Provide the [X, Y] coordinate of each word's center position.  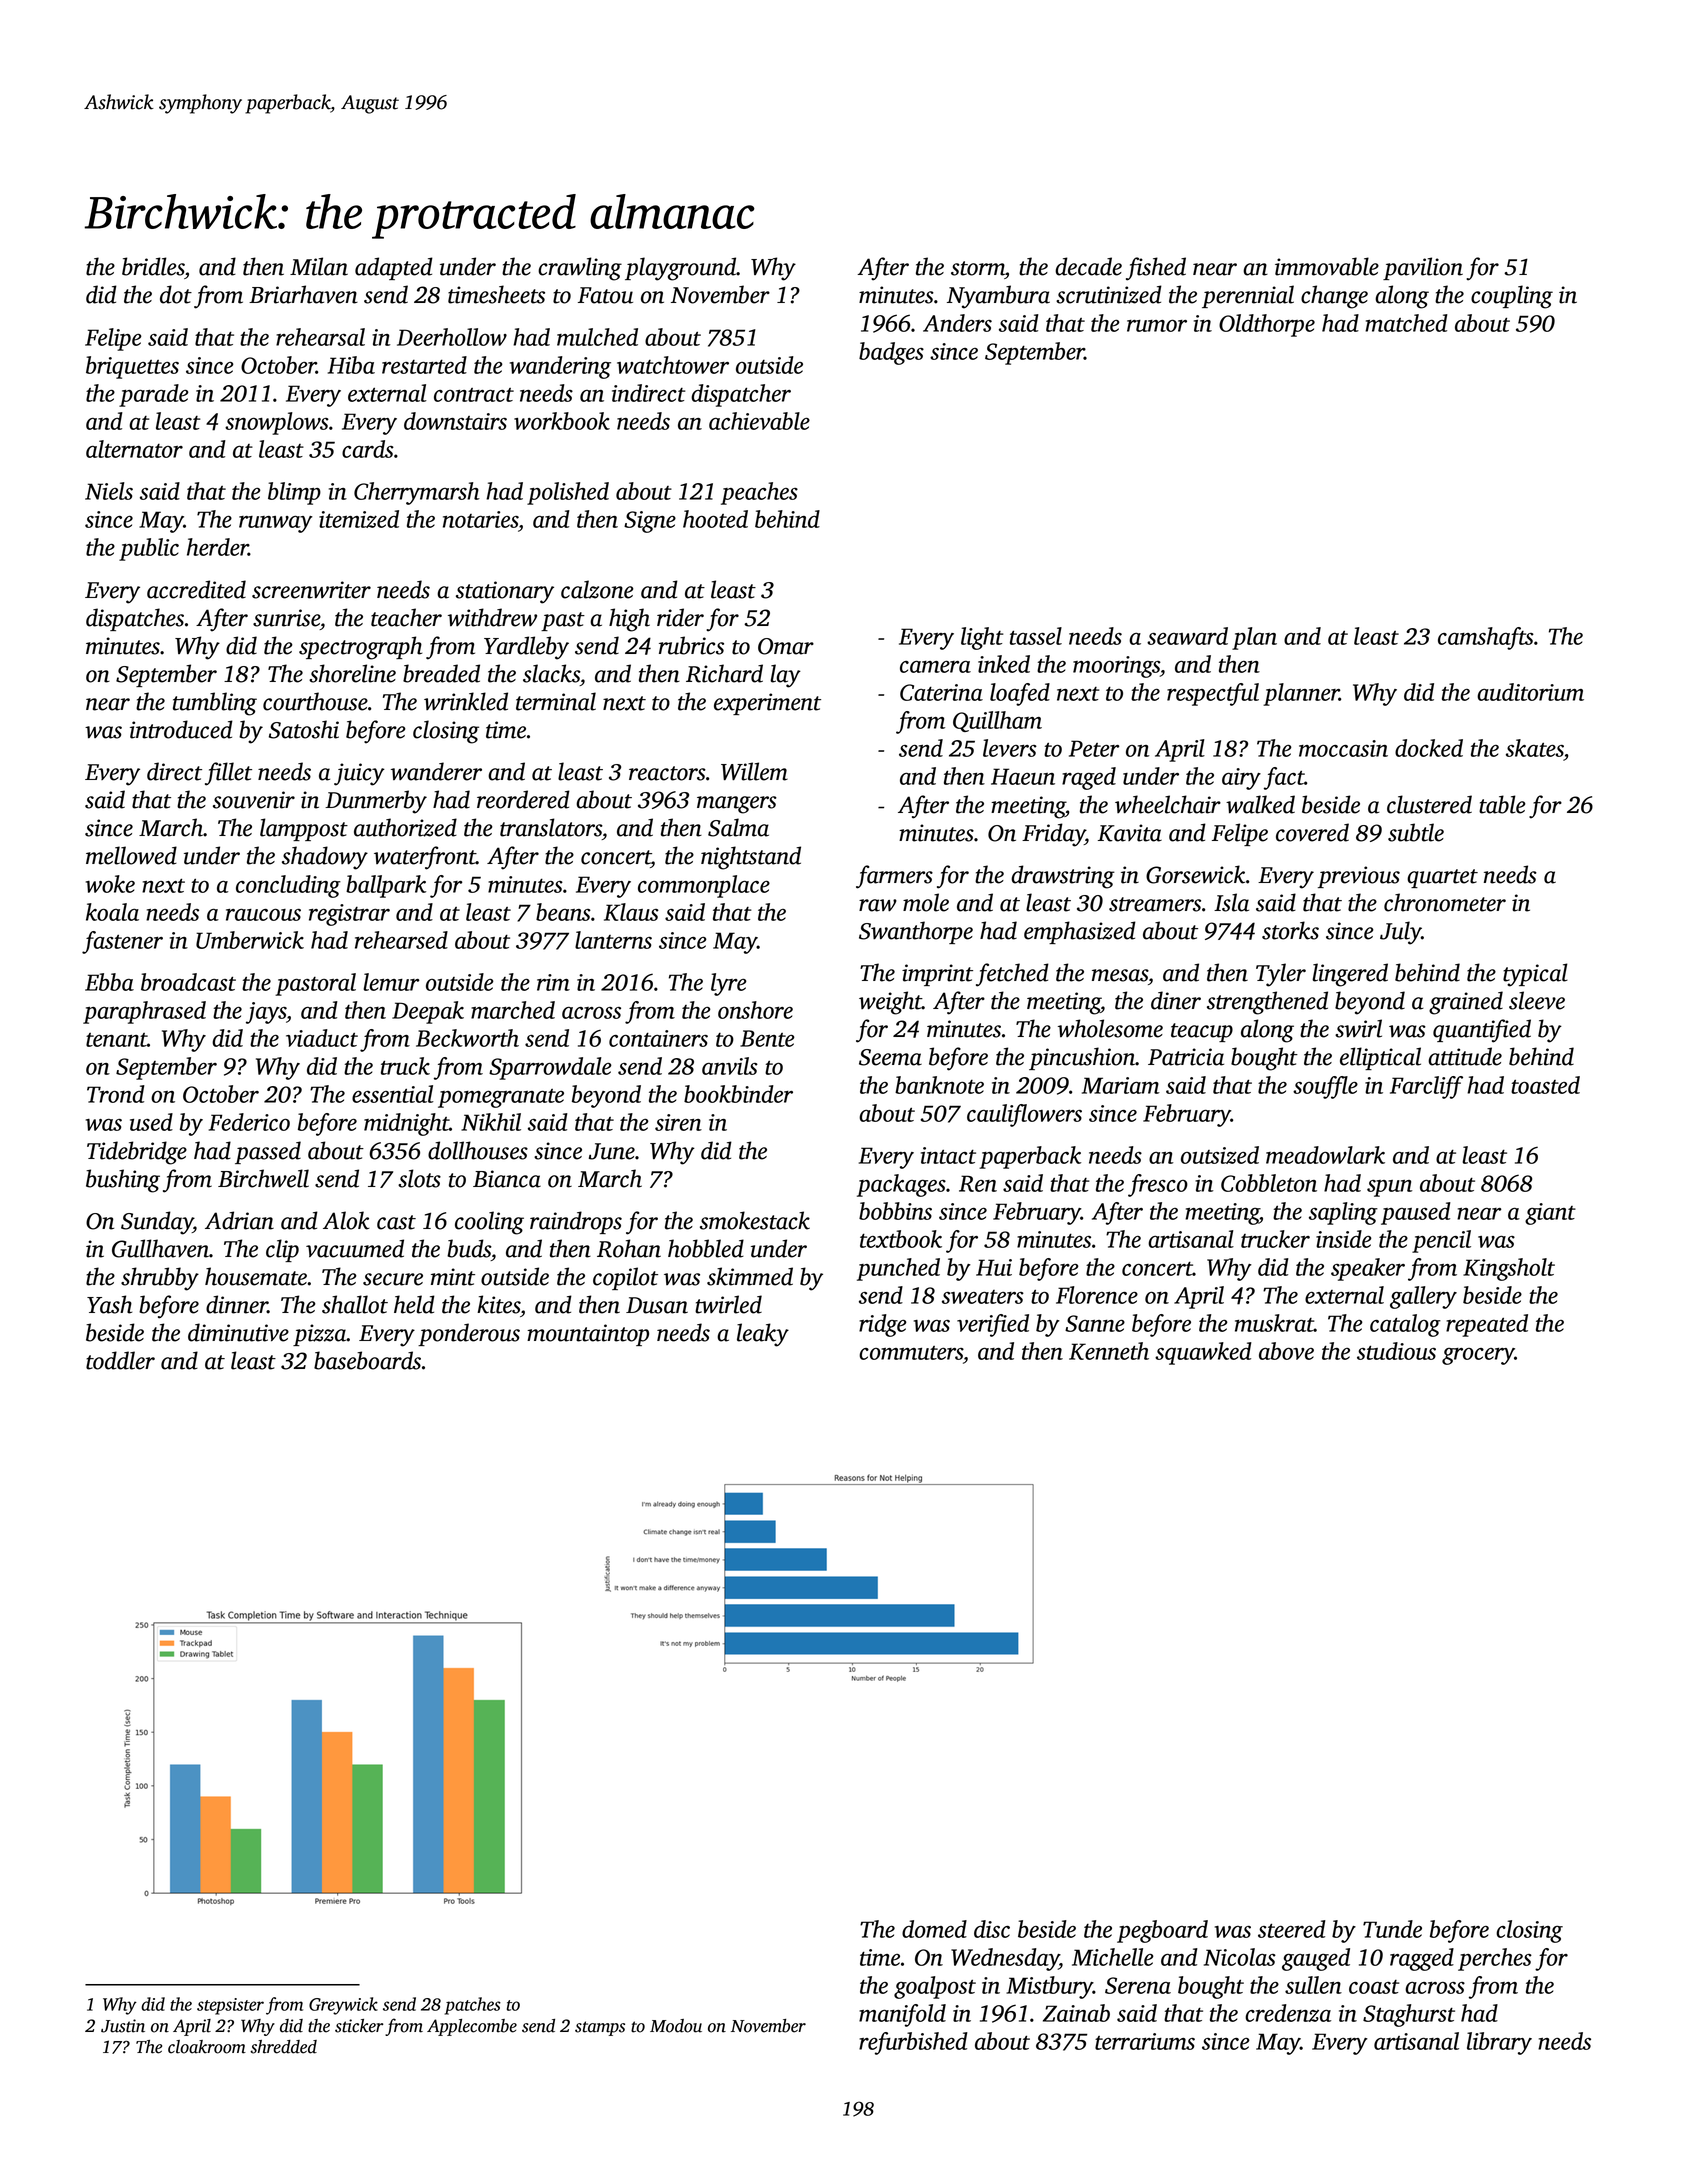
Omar [786, 646]
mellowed [131, 855]
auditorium [1530, 692]
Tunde [1392, 1929]
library [1499, 2043]
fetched [1012, 975]
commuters [911, 1353]
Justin [123, 2026]
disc [992, 1929]
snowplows [277, 423]
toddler [120, 1360]
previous [1359, 877]
